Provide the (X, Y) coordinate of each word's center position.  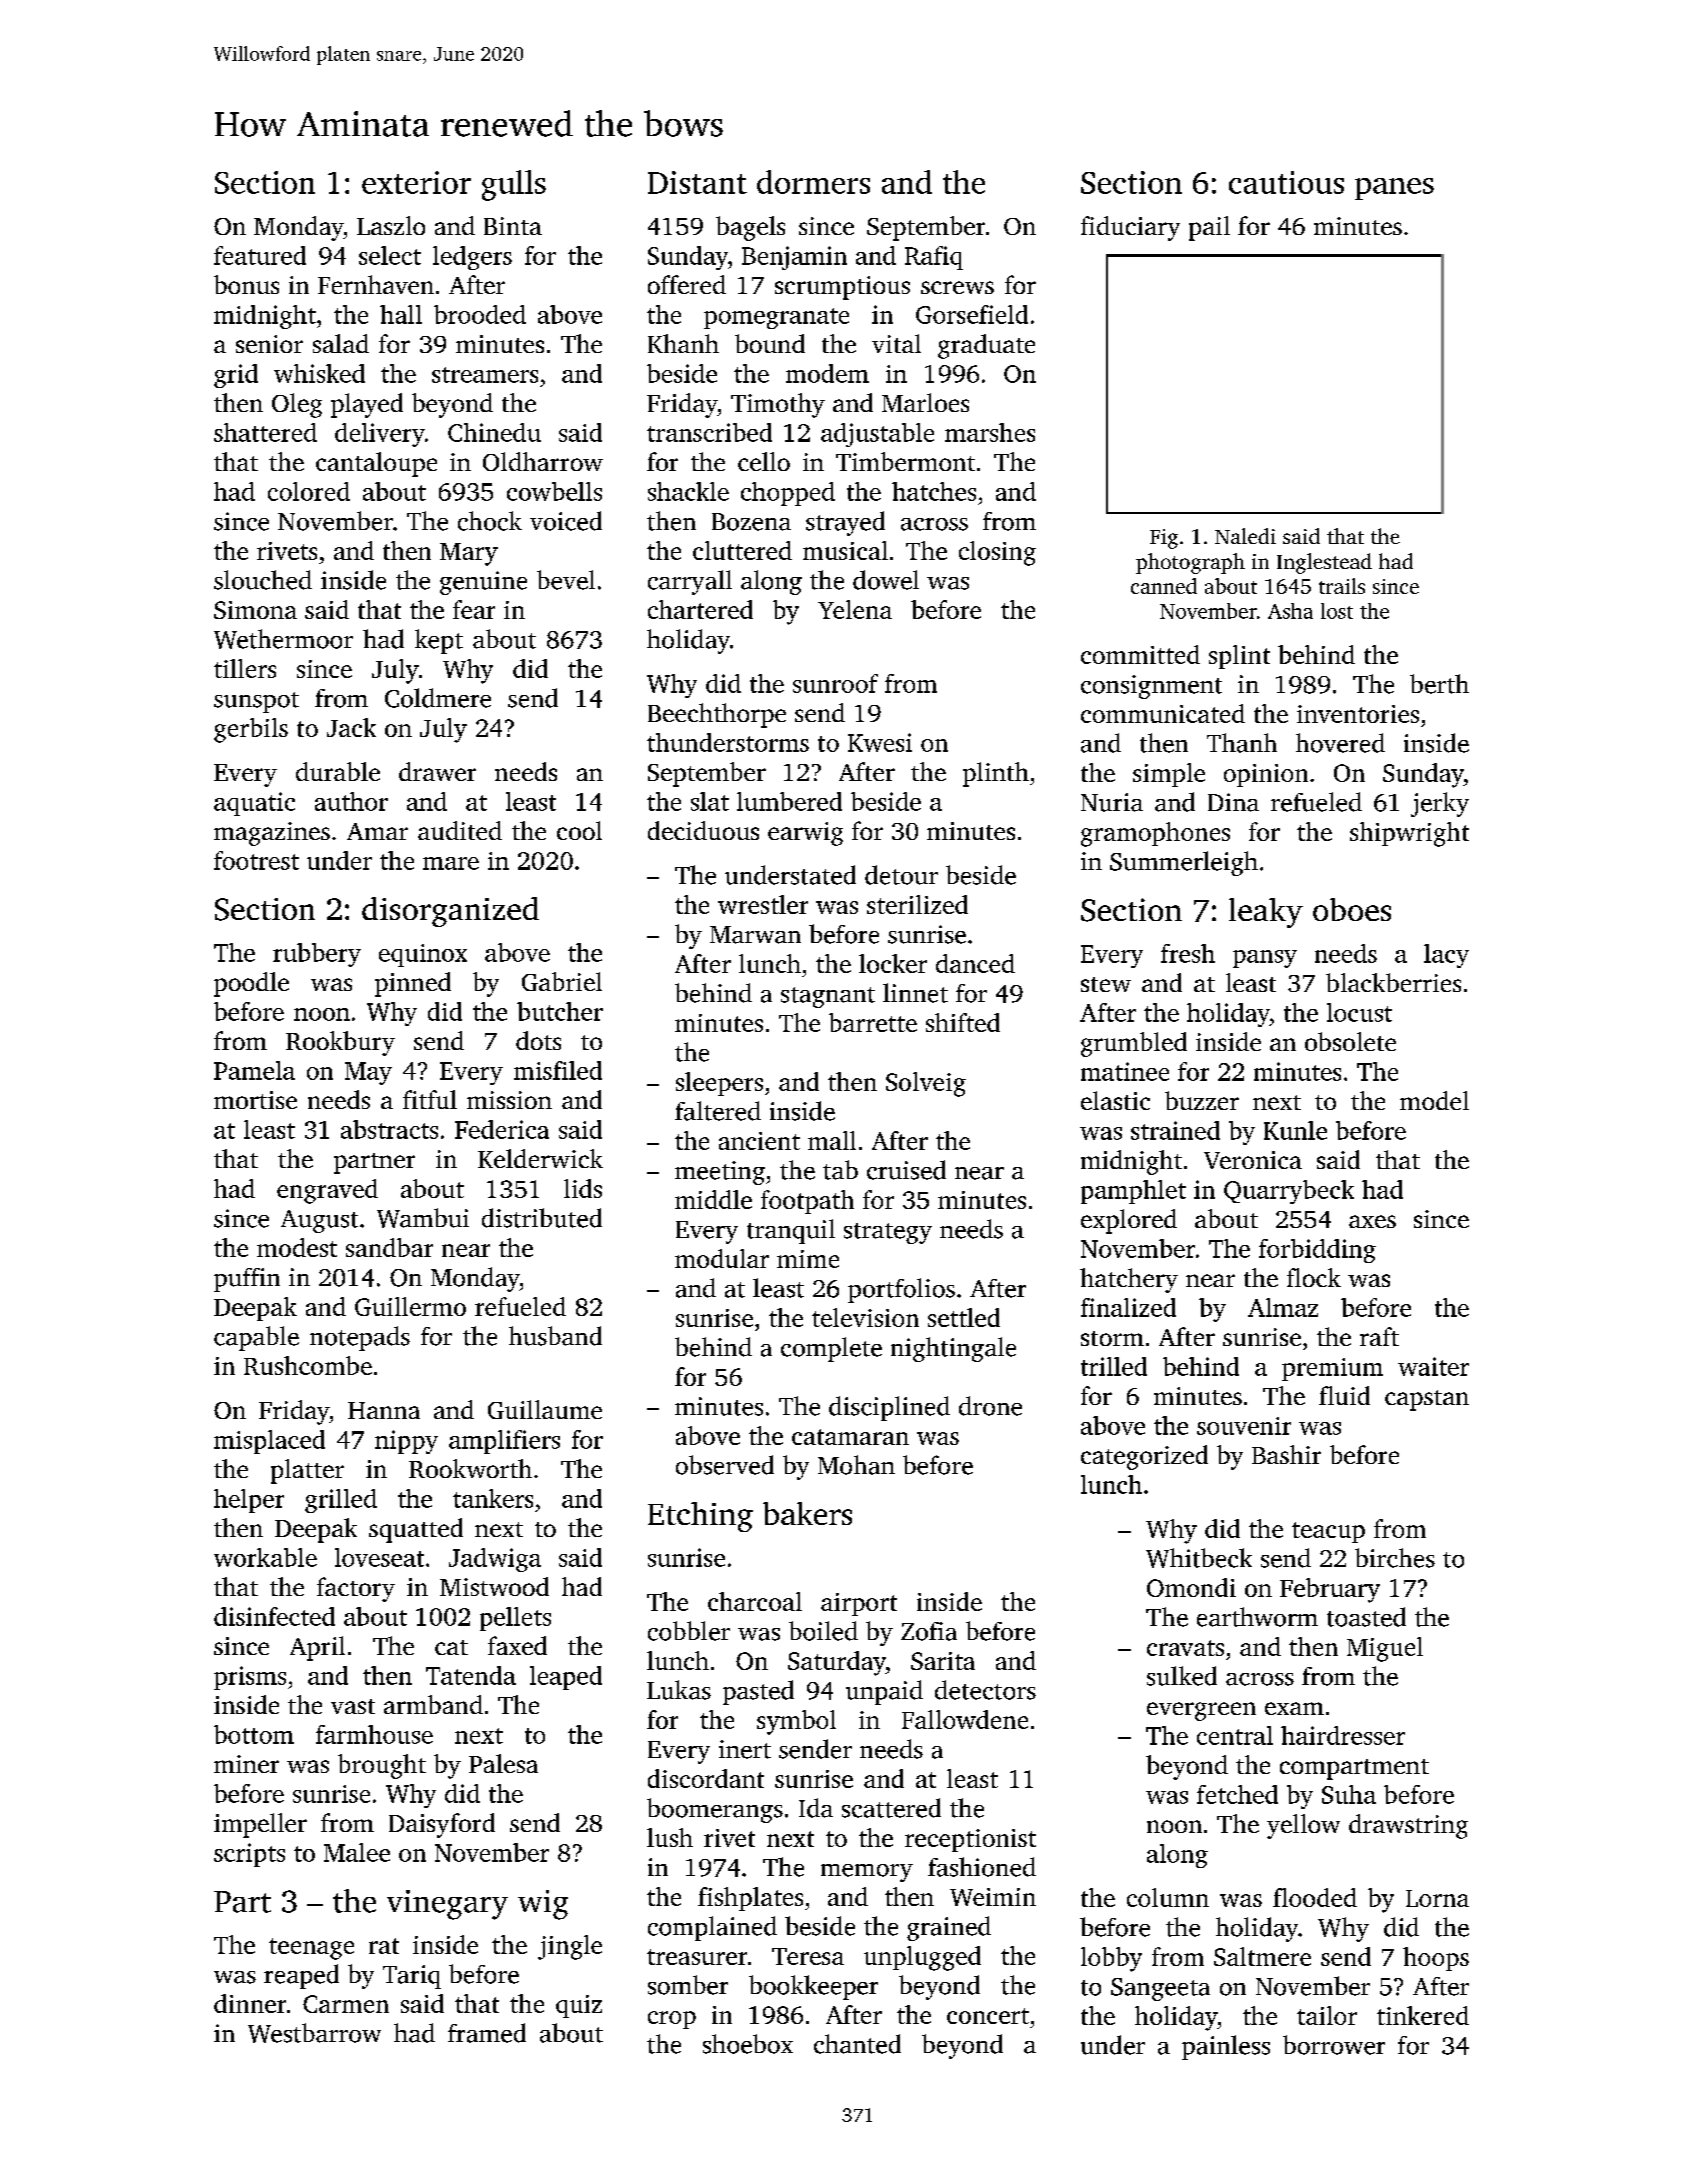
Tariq (412, 1977)
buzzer (1202, 1100)
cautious (1286, 182)
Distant (697, 182)
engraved (327, 1191)
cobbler (689, 1631)
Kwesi (880, 742)
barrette (873, 1022)
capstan (1427, 1400)
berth (1439, 684)
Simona (255, 610)
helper (249, 1501)
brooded (480, 314)
